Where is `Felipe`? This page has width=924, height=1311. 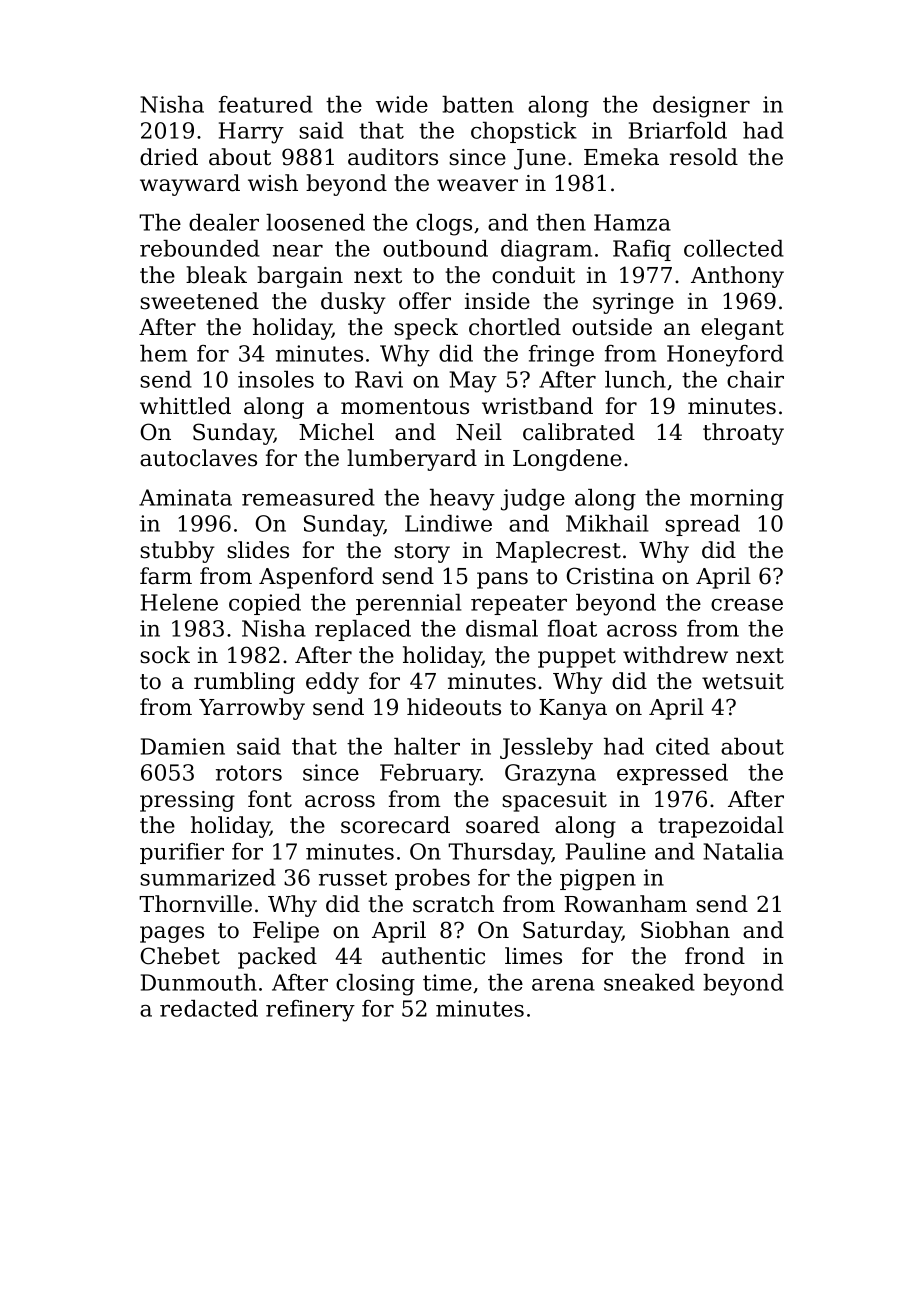
Felipe is located at coordinates (286, 932).
